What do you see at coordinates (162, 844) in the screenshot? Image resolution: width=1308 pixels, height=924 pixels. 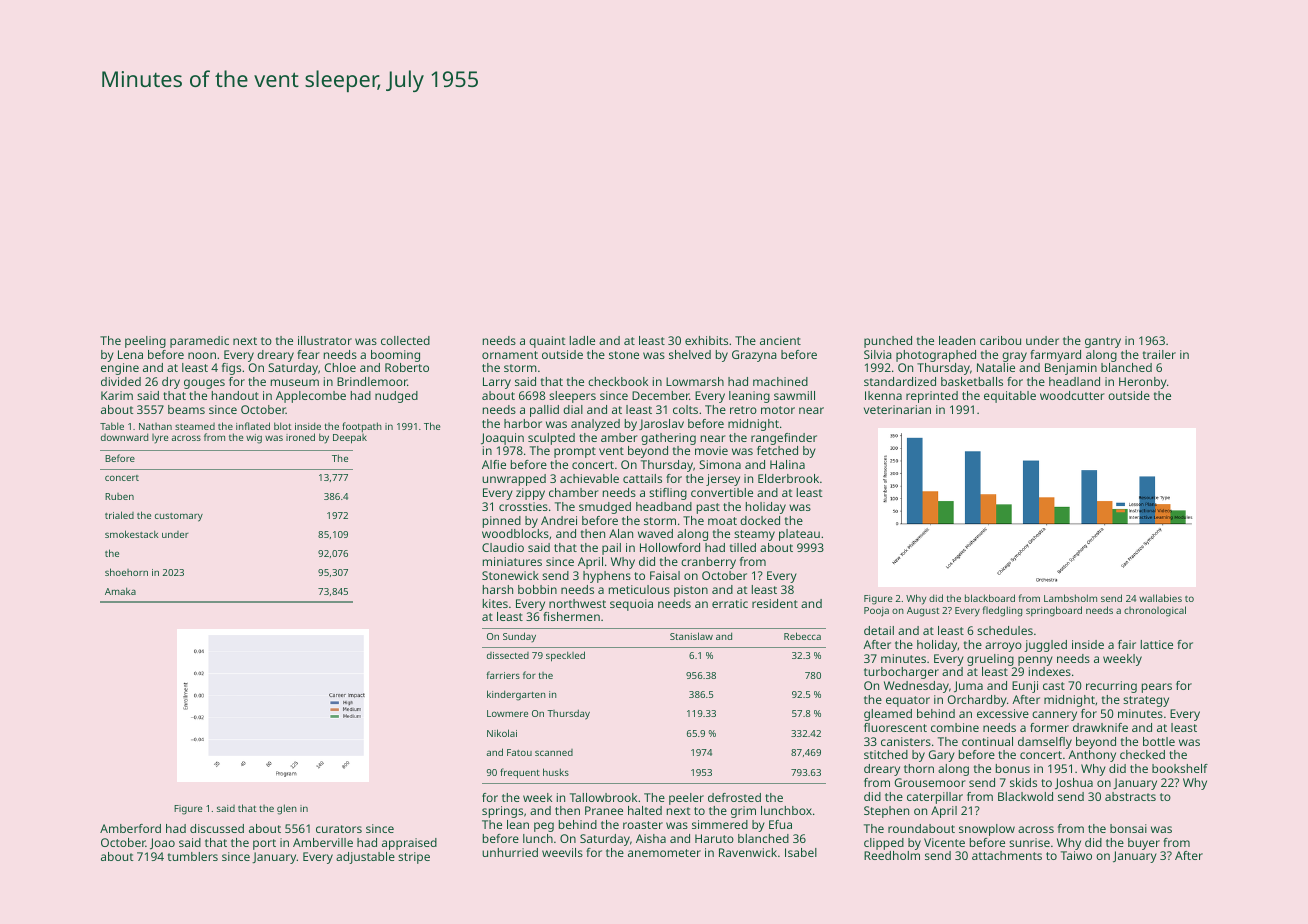 I see `Joao` at bounding box center [162, 844].
